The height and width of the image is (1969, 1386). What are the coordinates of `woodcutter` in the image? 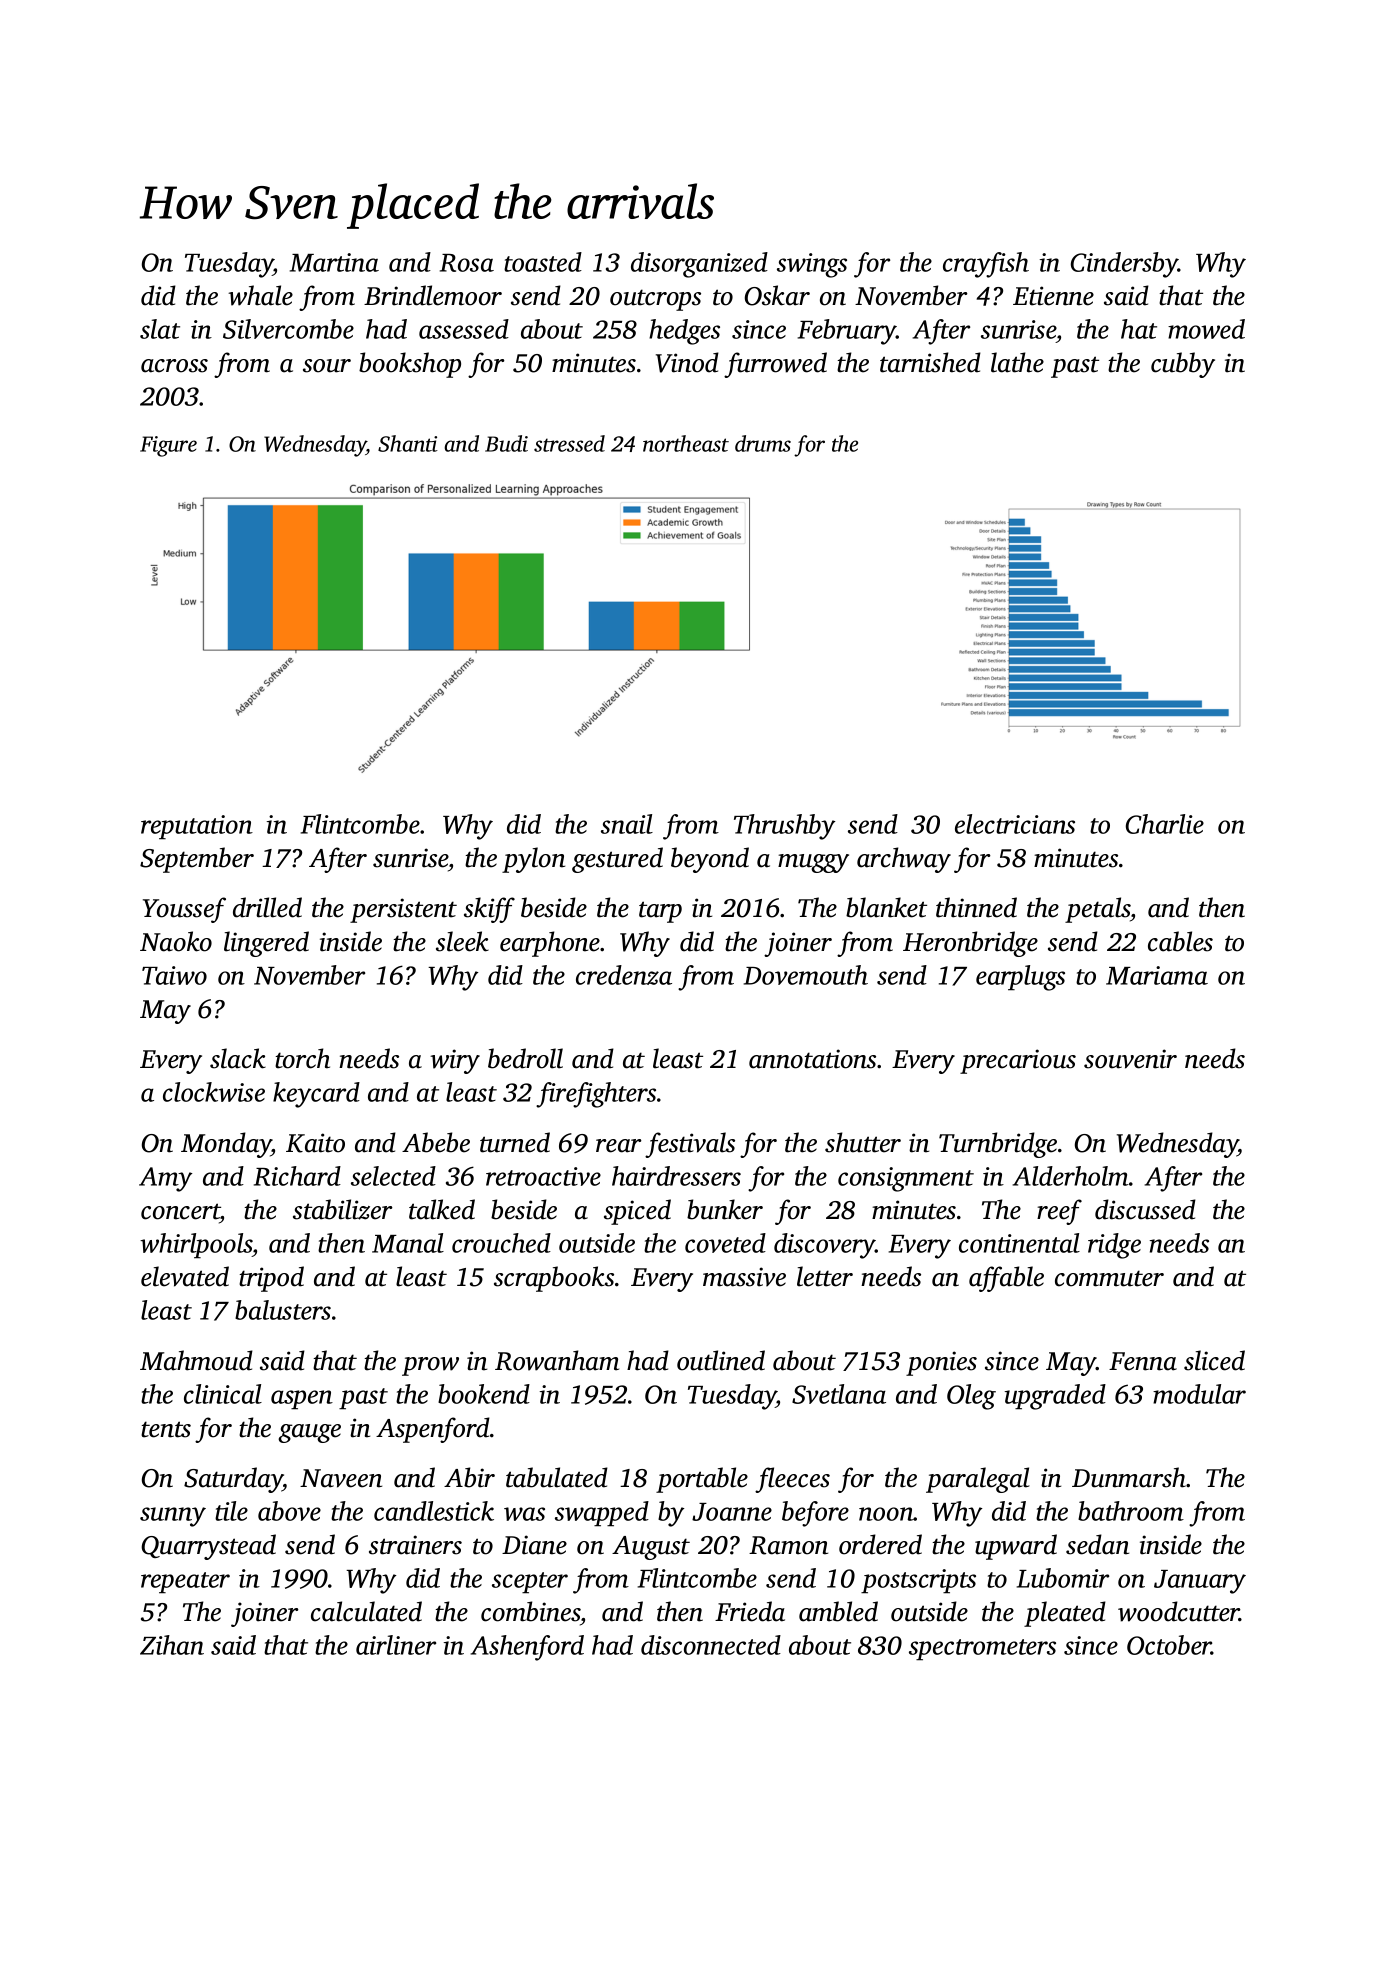 It's located at (1179, 1611).
